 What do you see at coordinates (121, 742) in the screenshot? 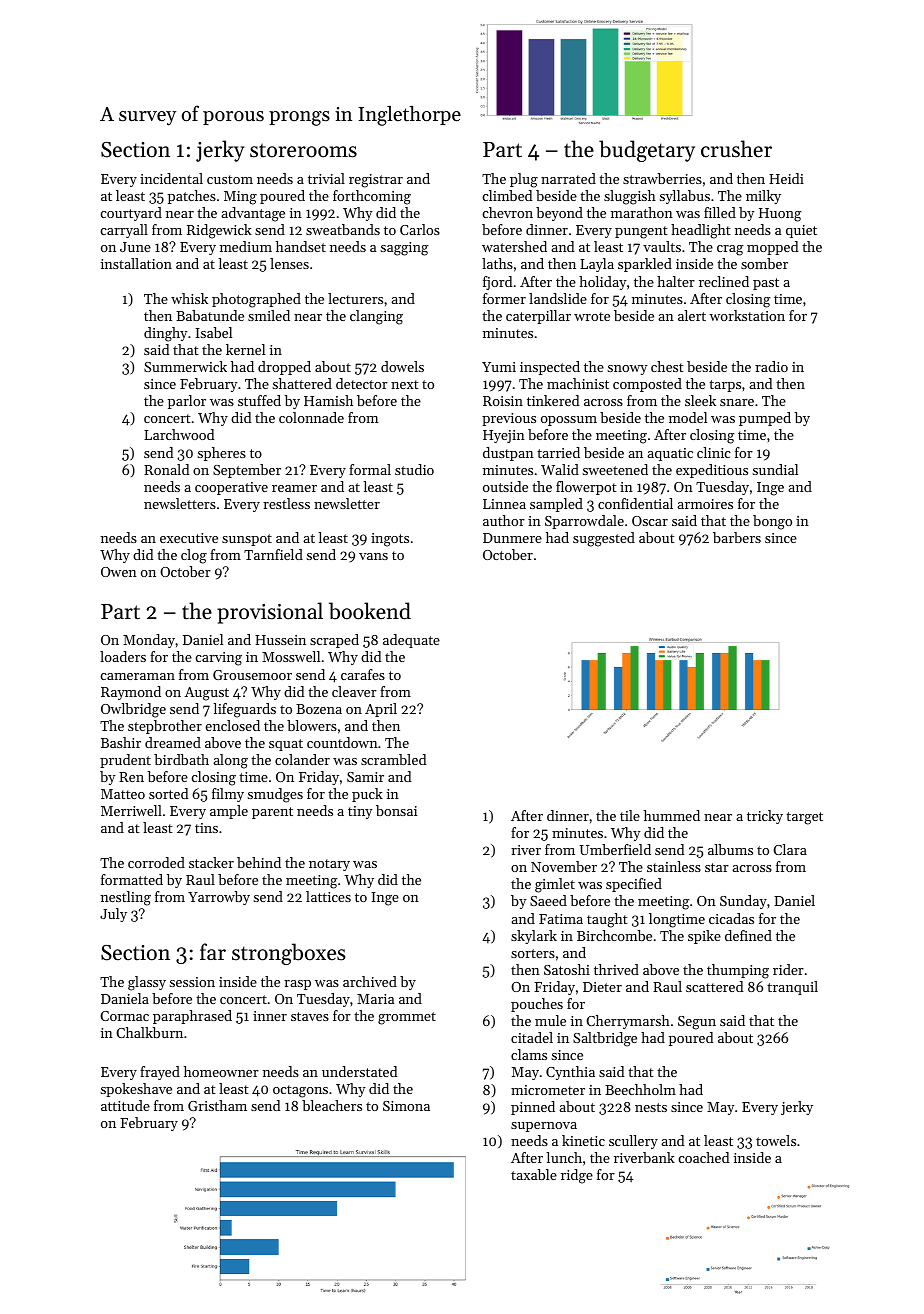
I see `Bashir` at bounding box center [121, 742].
